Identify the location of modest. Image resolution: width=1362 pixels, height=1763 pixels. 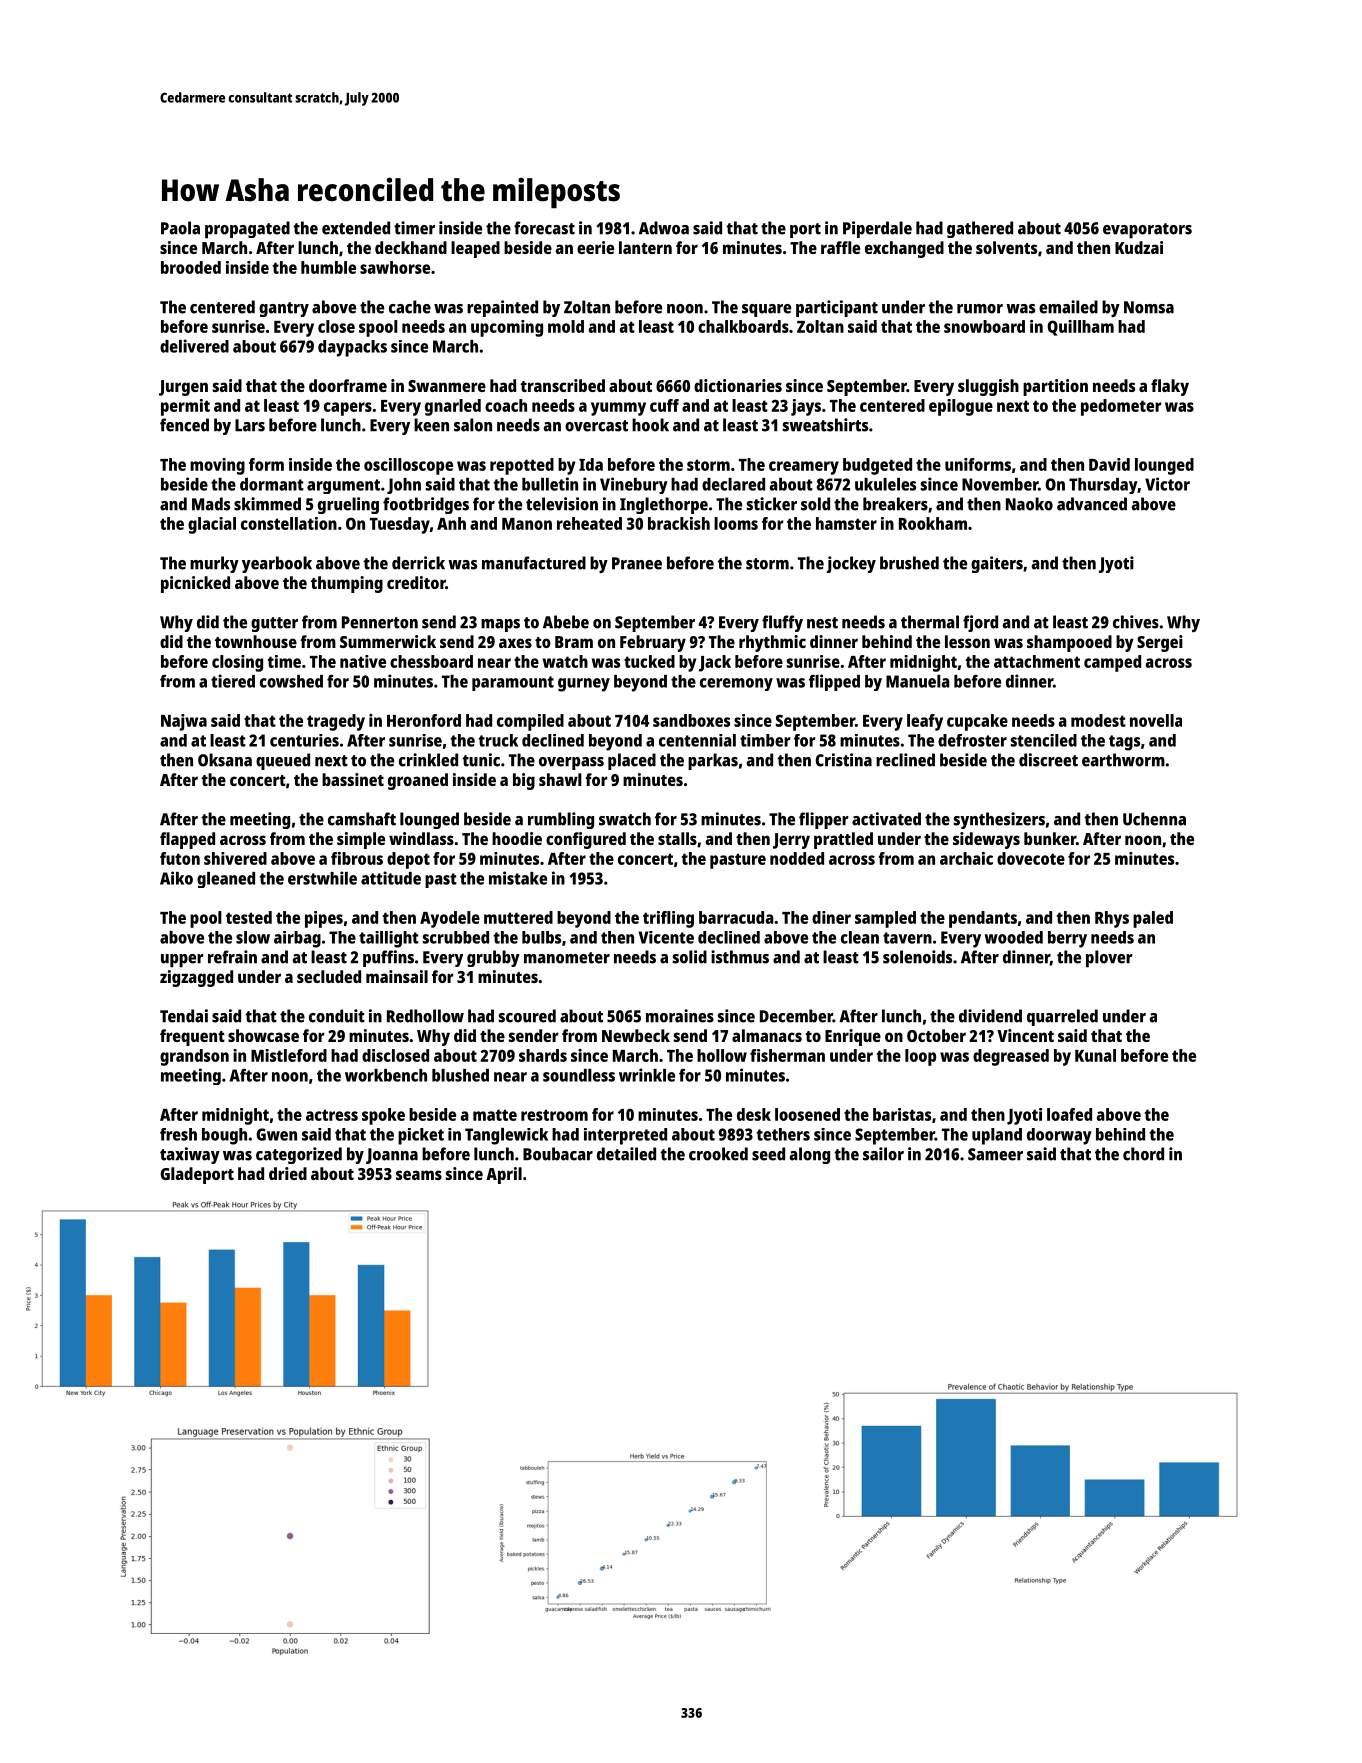
(1098, 720).
